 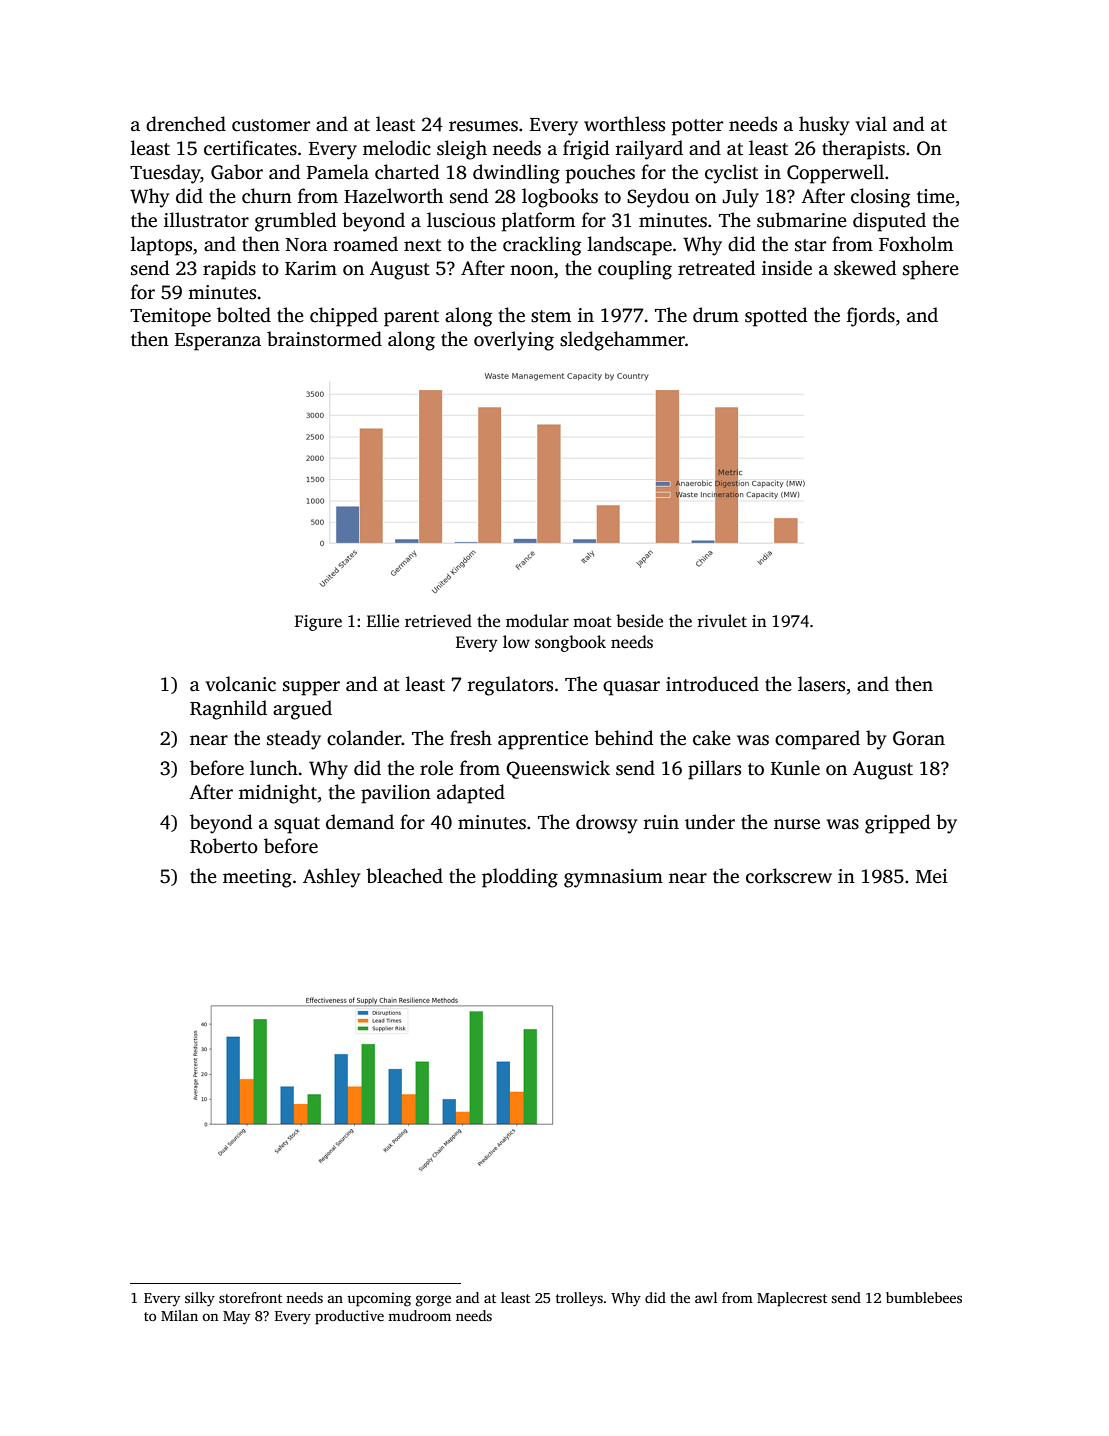 I want to click on trolleys, so click(x=579, y=1299).
